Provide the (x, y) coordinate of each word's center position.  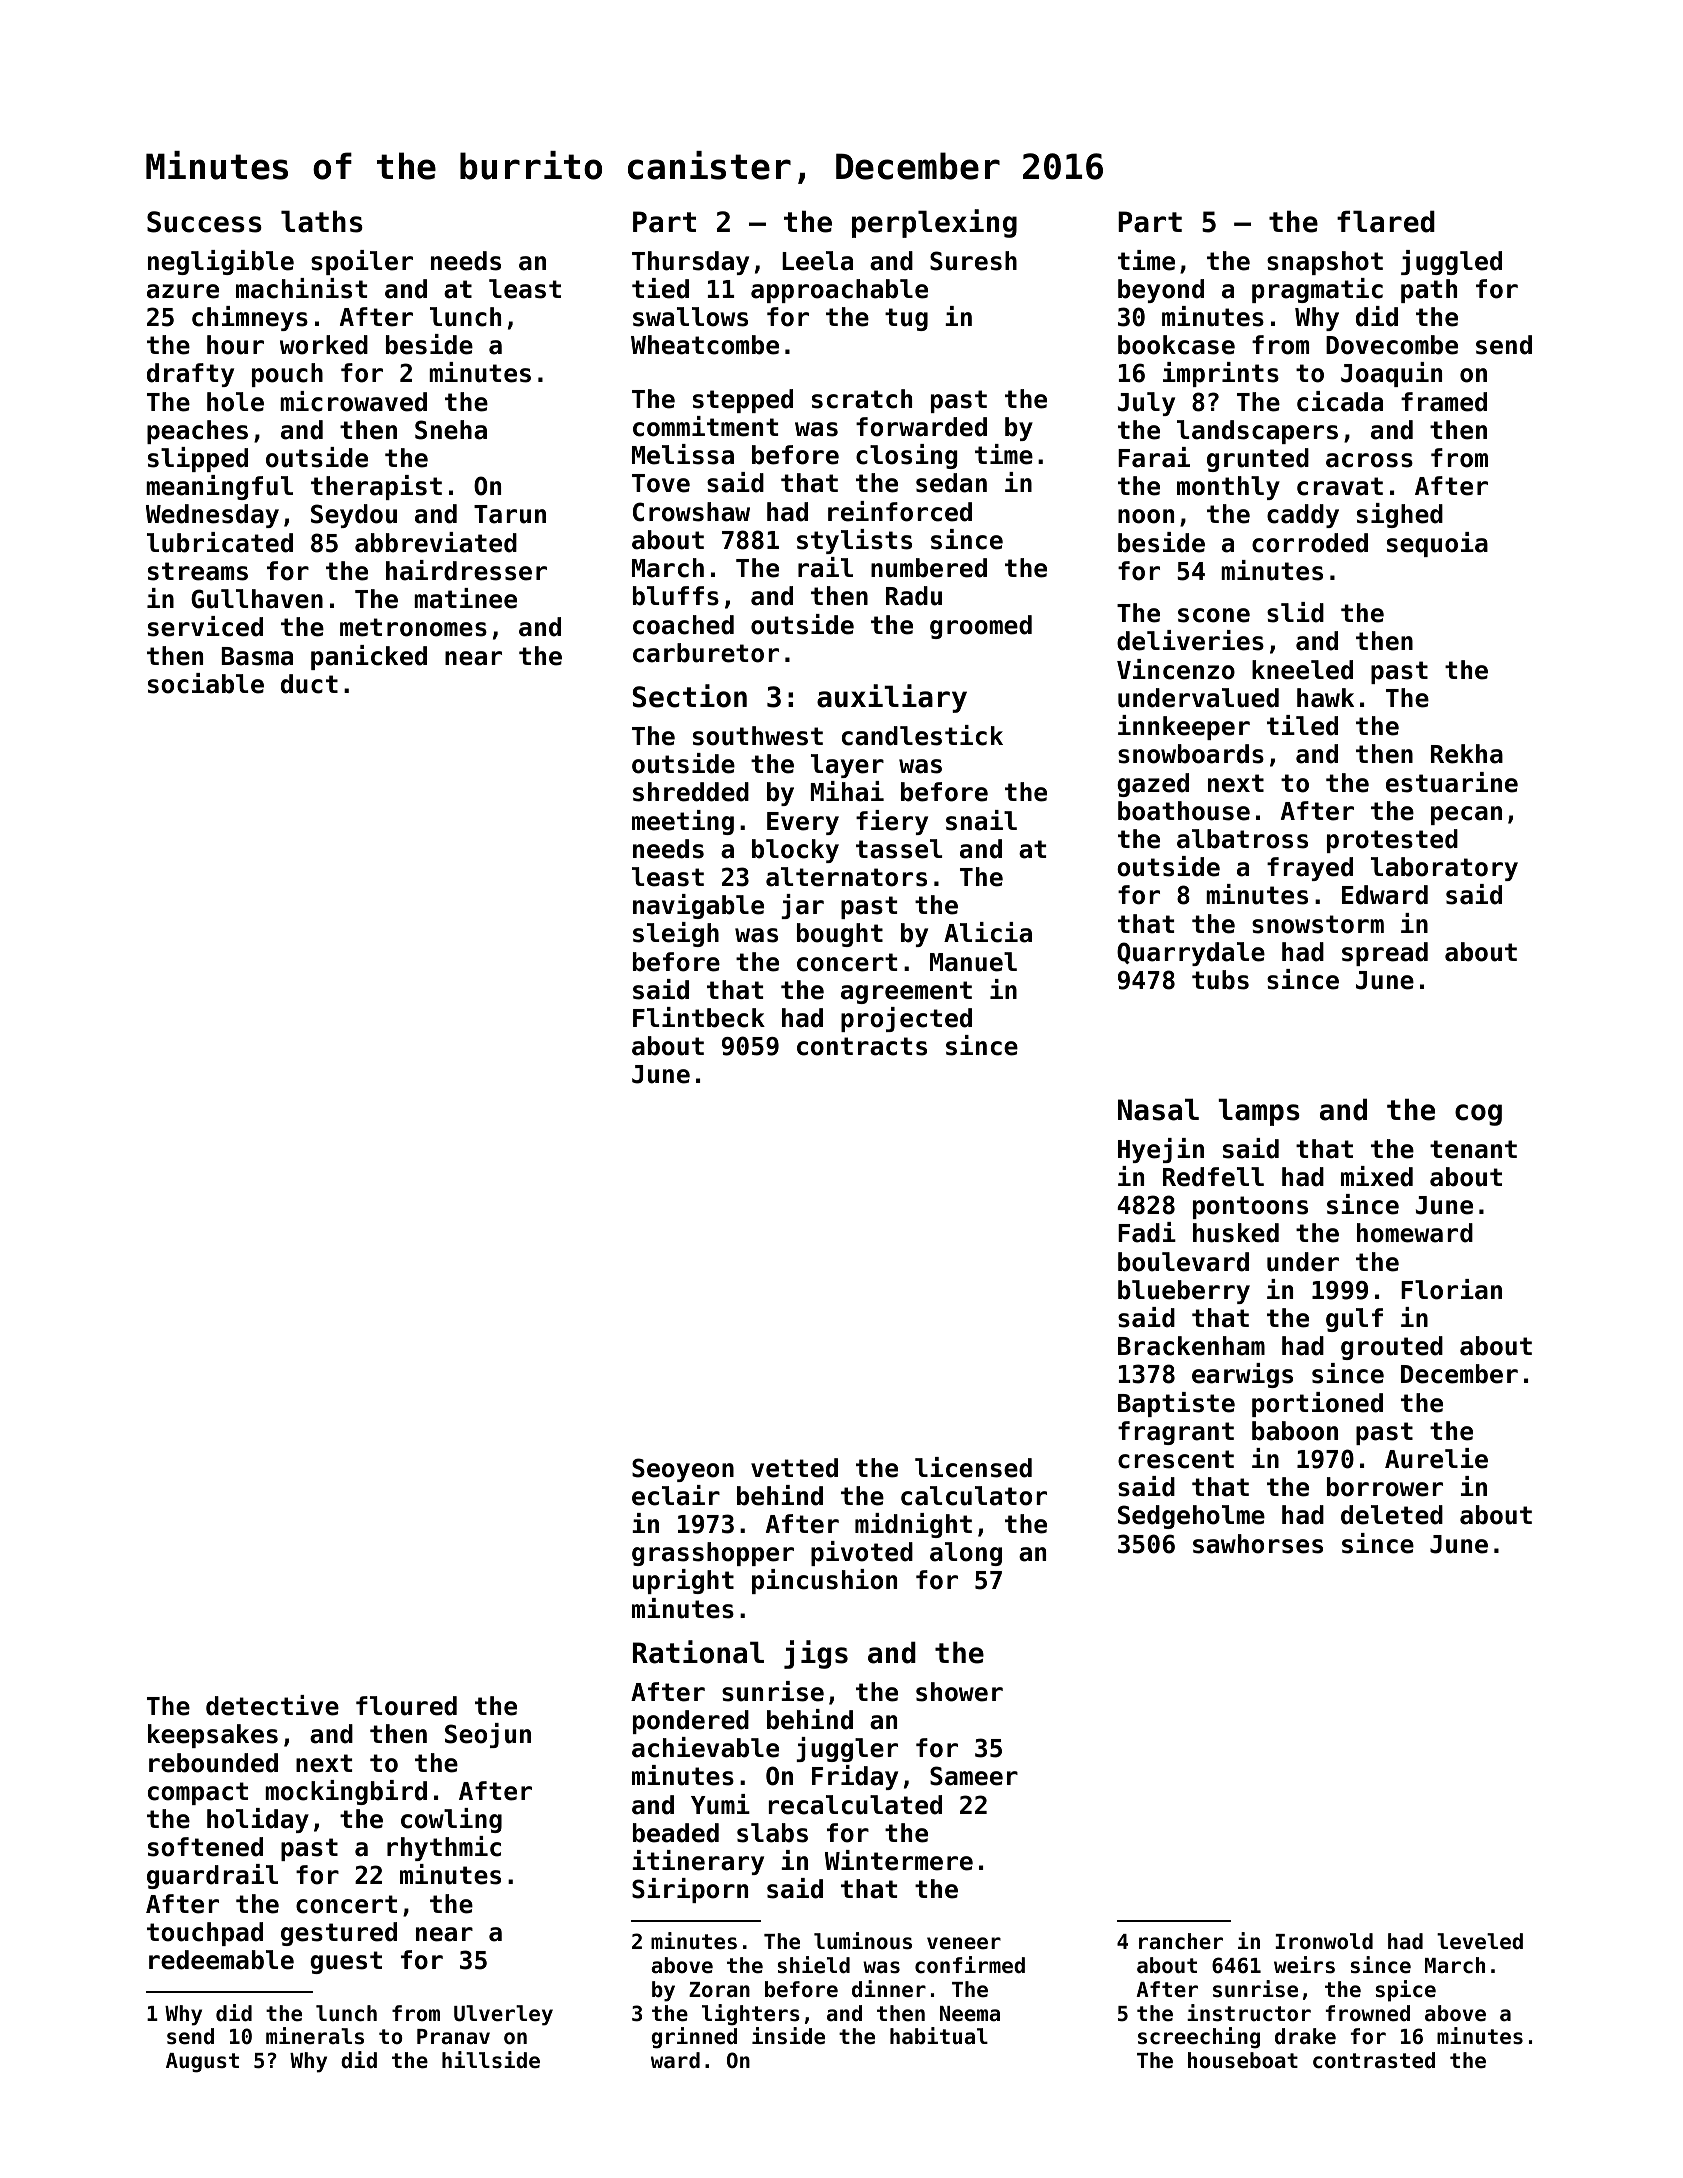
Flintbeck (699, 1017)
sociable (206, 683)
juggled (1451, 262)
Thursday (690, 263)
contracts (862, 1046)
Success (204, 222)
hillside (491, 2060)
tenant (1473, 1149)
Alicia (988, 932)
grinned (694, 2038)
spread (1385, 954)
